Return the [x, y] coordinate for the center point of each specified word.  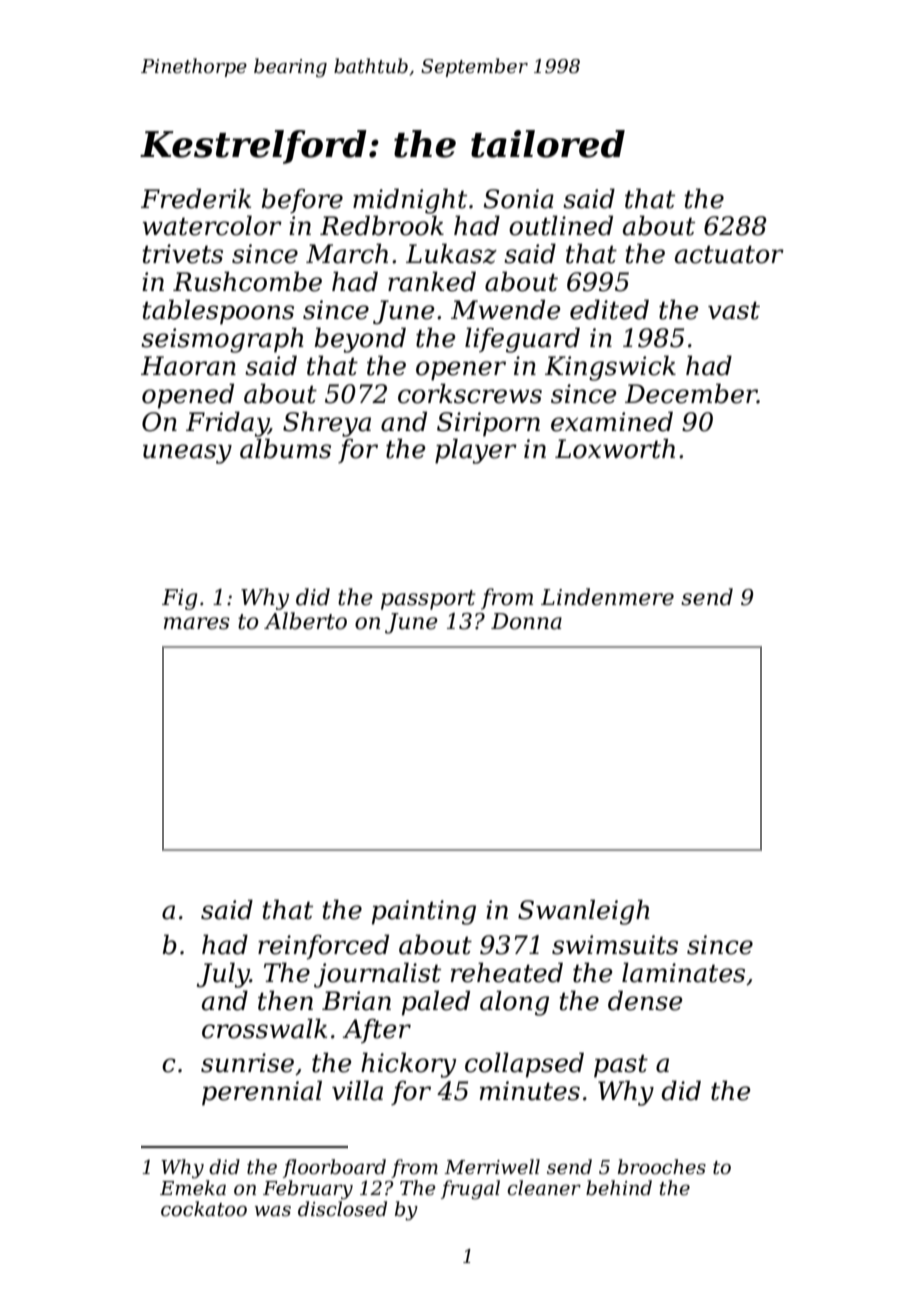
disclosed [342, 1209]
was [273, 1211]
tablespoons [218, 312]
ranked [432, 281]
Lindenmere [607, 597]
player [476, 451]
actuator [729, 255]
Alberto [305, 621]
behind [619, 1188]
